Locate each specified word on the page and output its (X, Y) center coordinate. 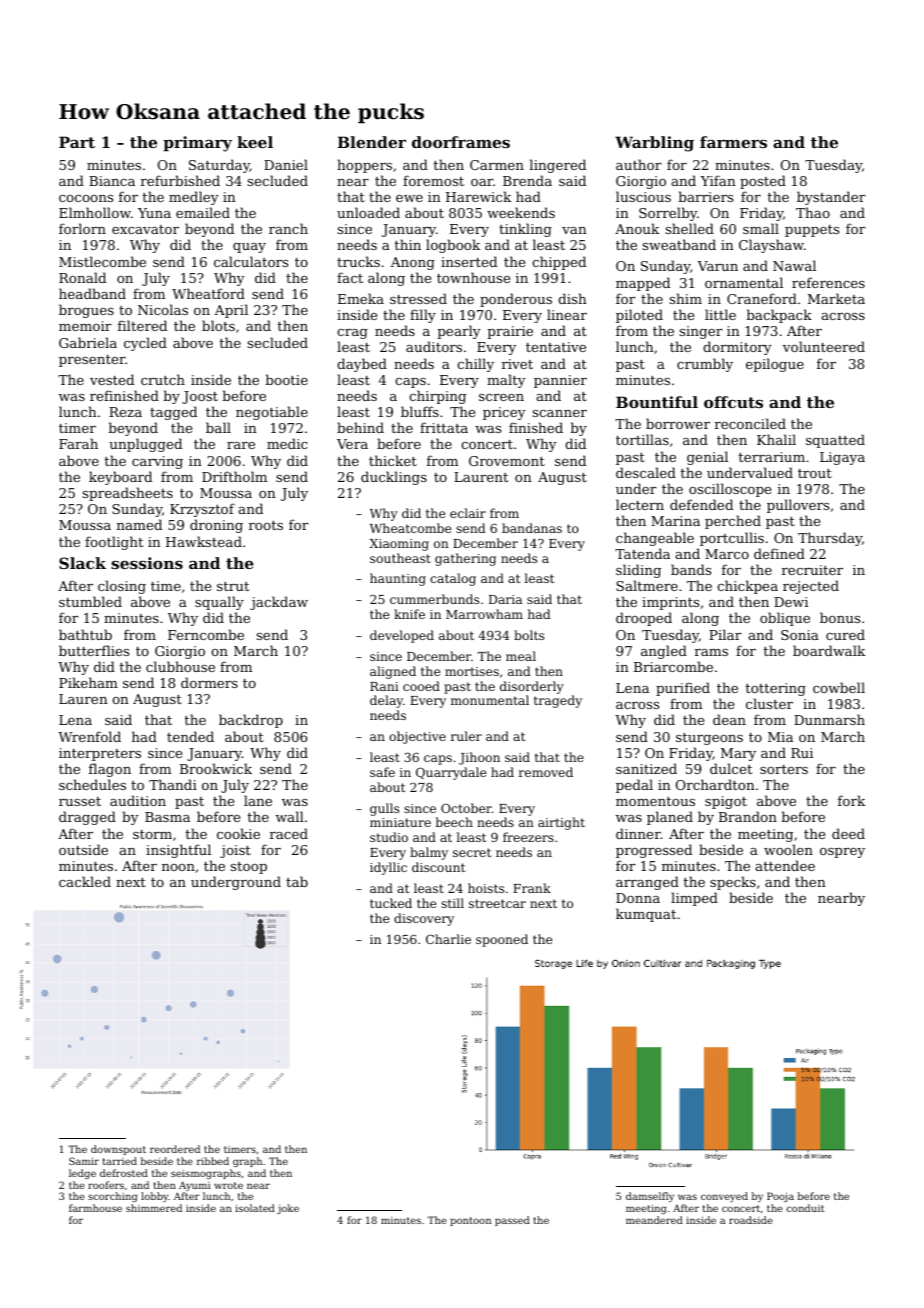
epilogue (775, 365)
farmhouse (95, 1208)
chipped (559, 263)
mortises (472, 671)
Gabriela (88, 342)
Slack (82, 563)
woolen (788, 849)
